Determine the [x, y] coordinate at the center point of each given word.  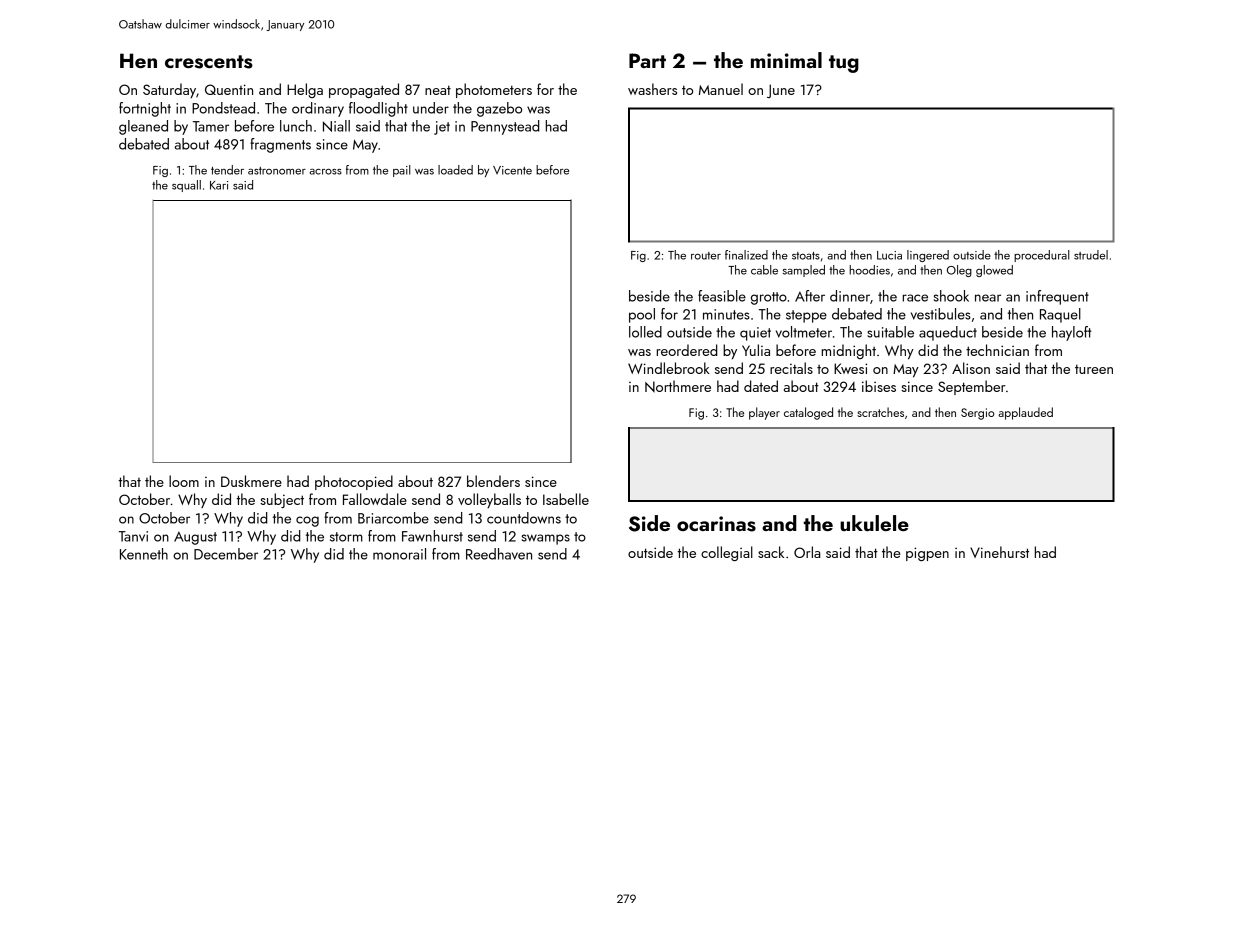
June [781, 91]
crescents [209, 62]
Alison [971, 368]
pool [642, 315]
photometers [494, 90]
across [325, 172]
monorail [399, 554]
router [706, 256]
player [764, 413]
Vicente [512, 170]
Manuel [721, 89]
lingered [928, 256]
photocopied [354, 482]
